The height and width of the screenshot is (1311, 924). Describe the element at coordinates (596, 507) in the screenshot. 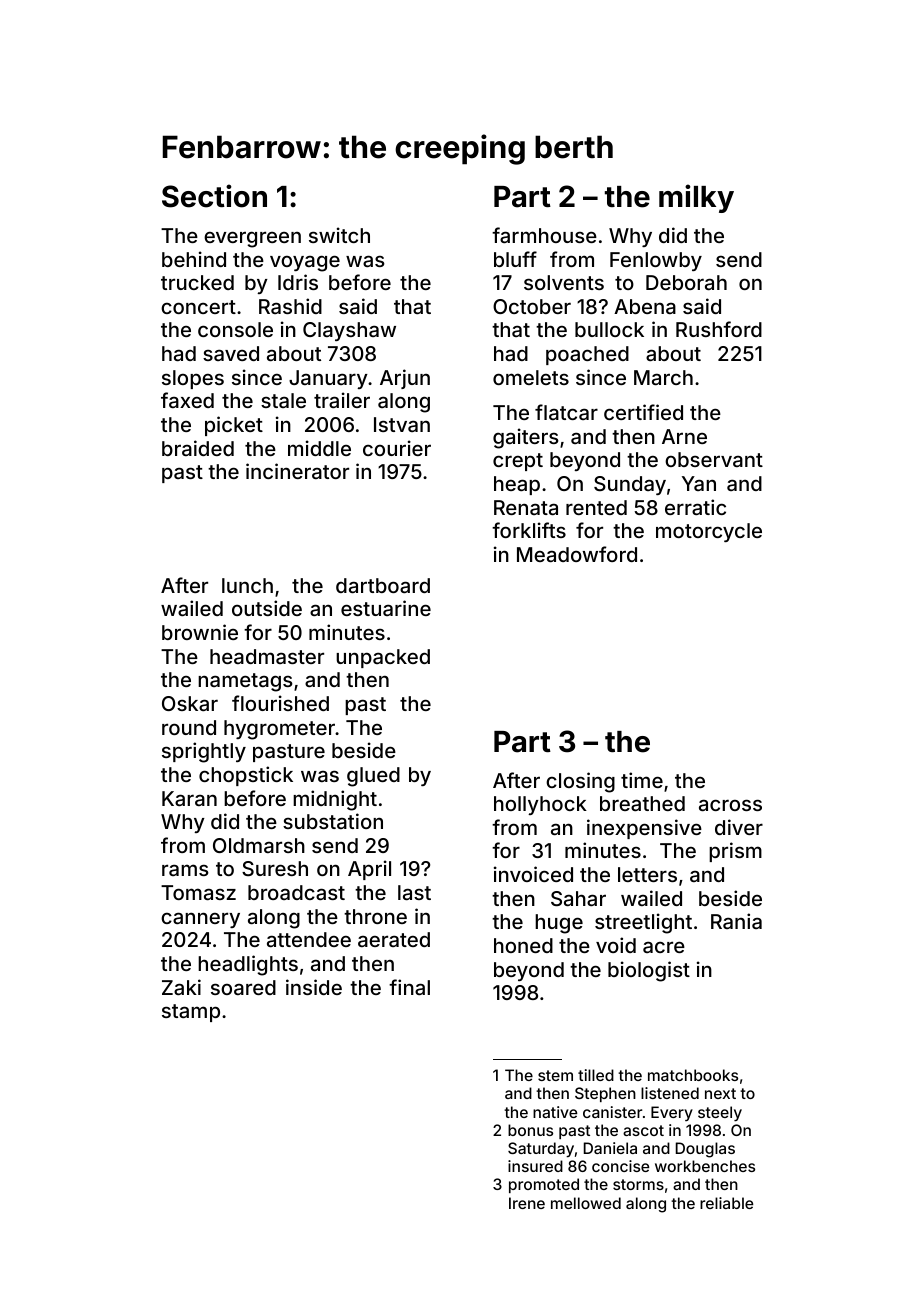

I see `rented` at that location.
